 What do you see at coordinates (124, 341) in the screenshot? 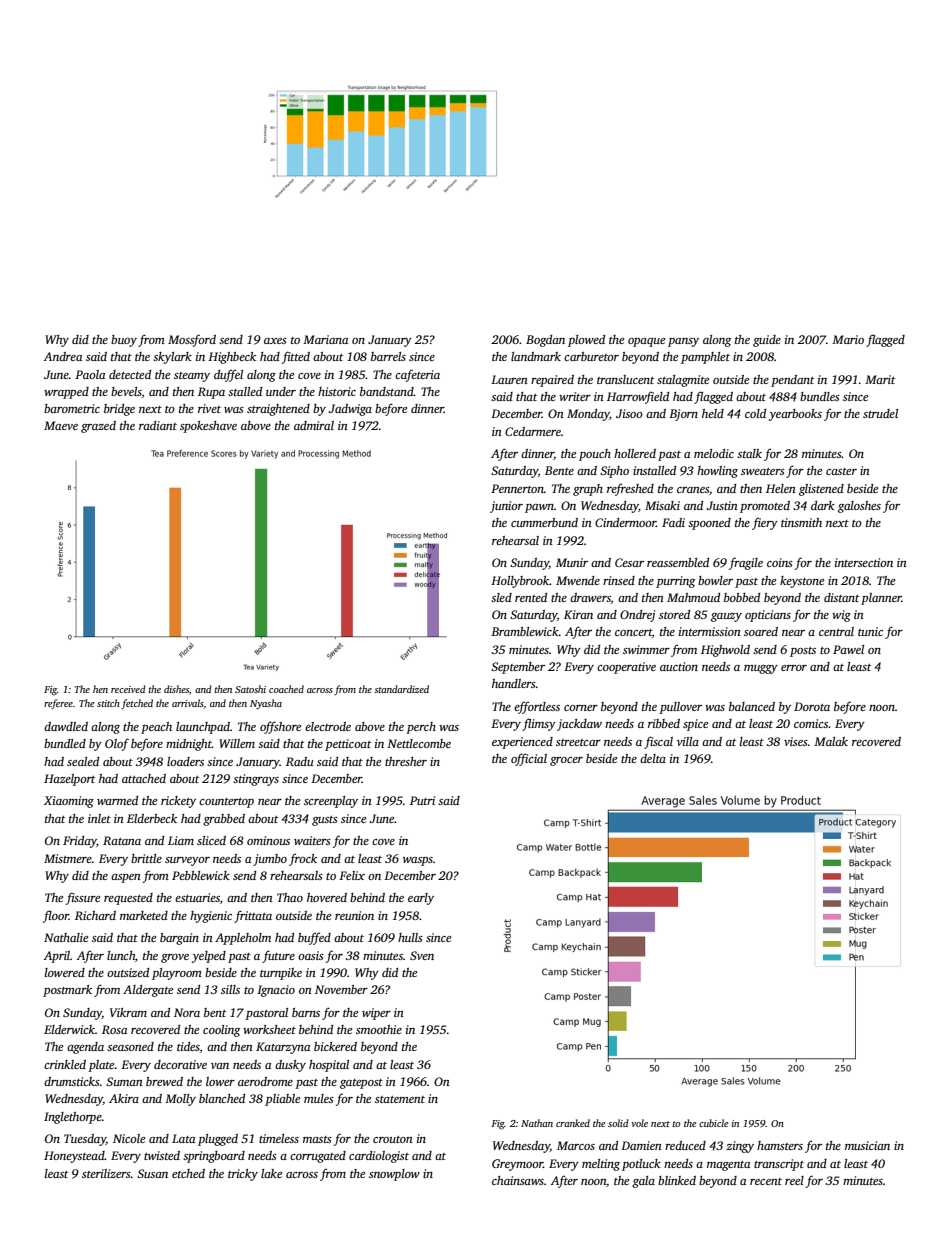
I see `buoy` at bounding box center [124, 341].
